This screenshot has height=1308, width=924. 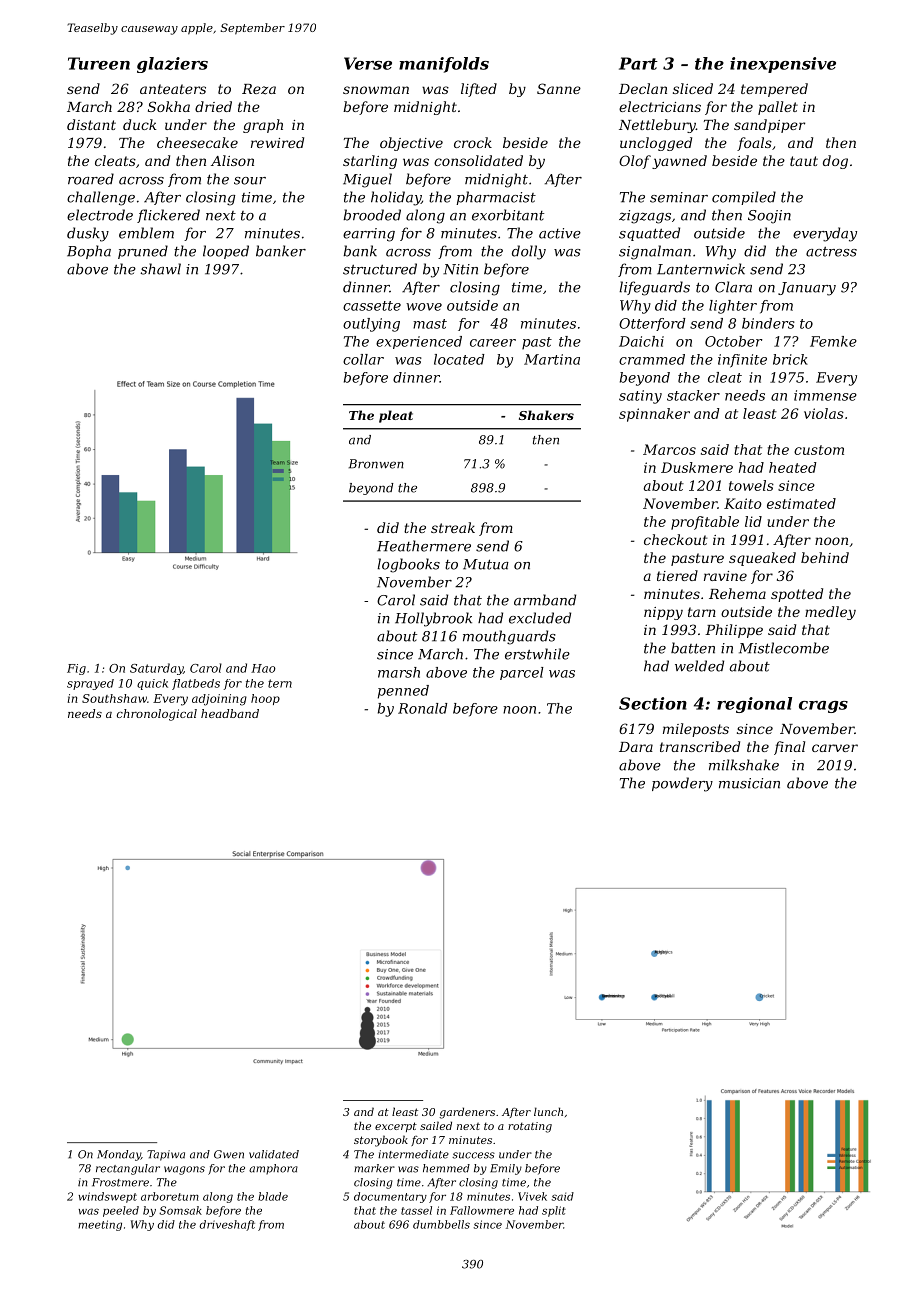 I want to click on Dara, so click(x=636, y=747).
